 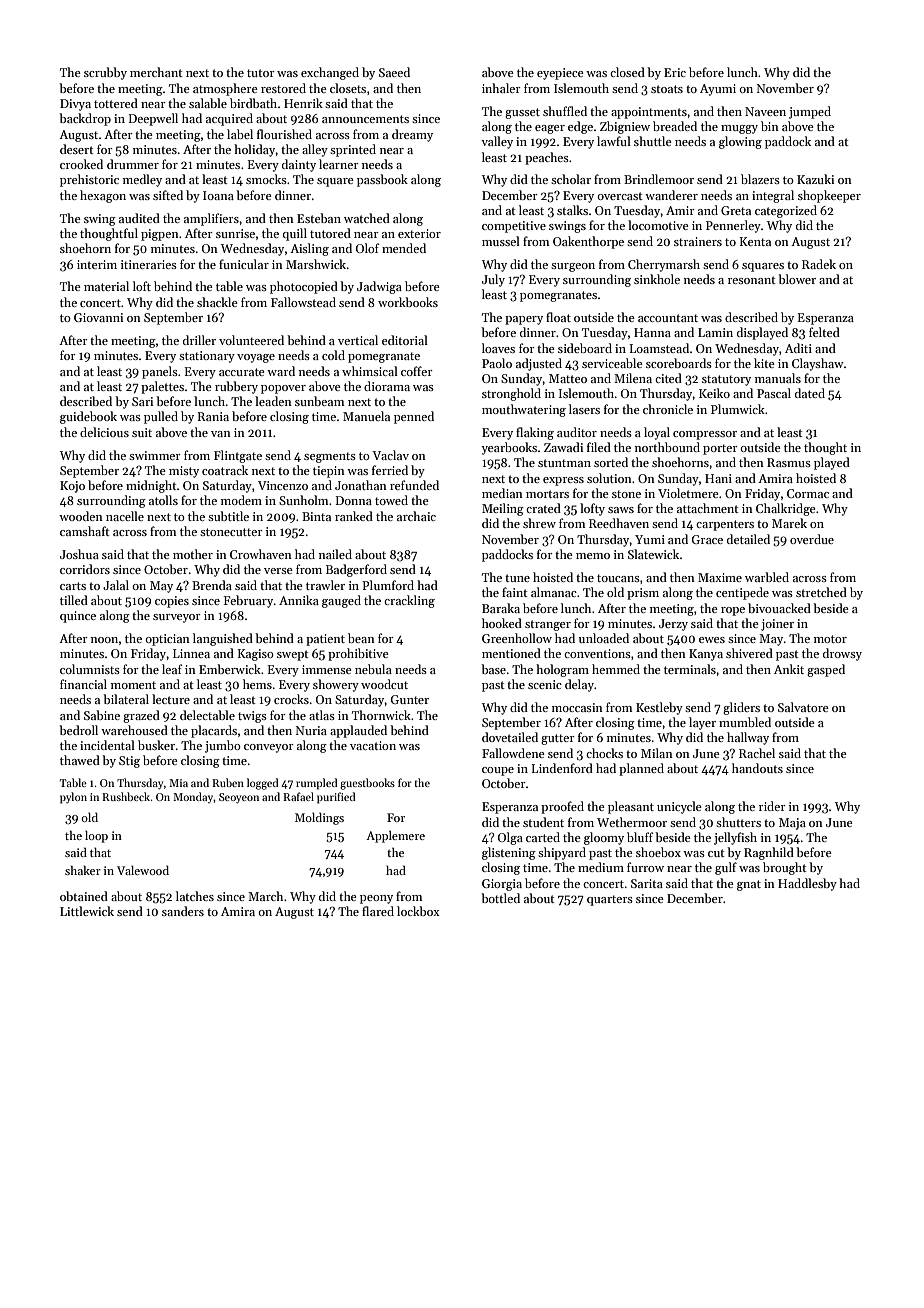 I want to click on stoats, so click(x=667, y=89).
